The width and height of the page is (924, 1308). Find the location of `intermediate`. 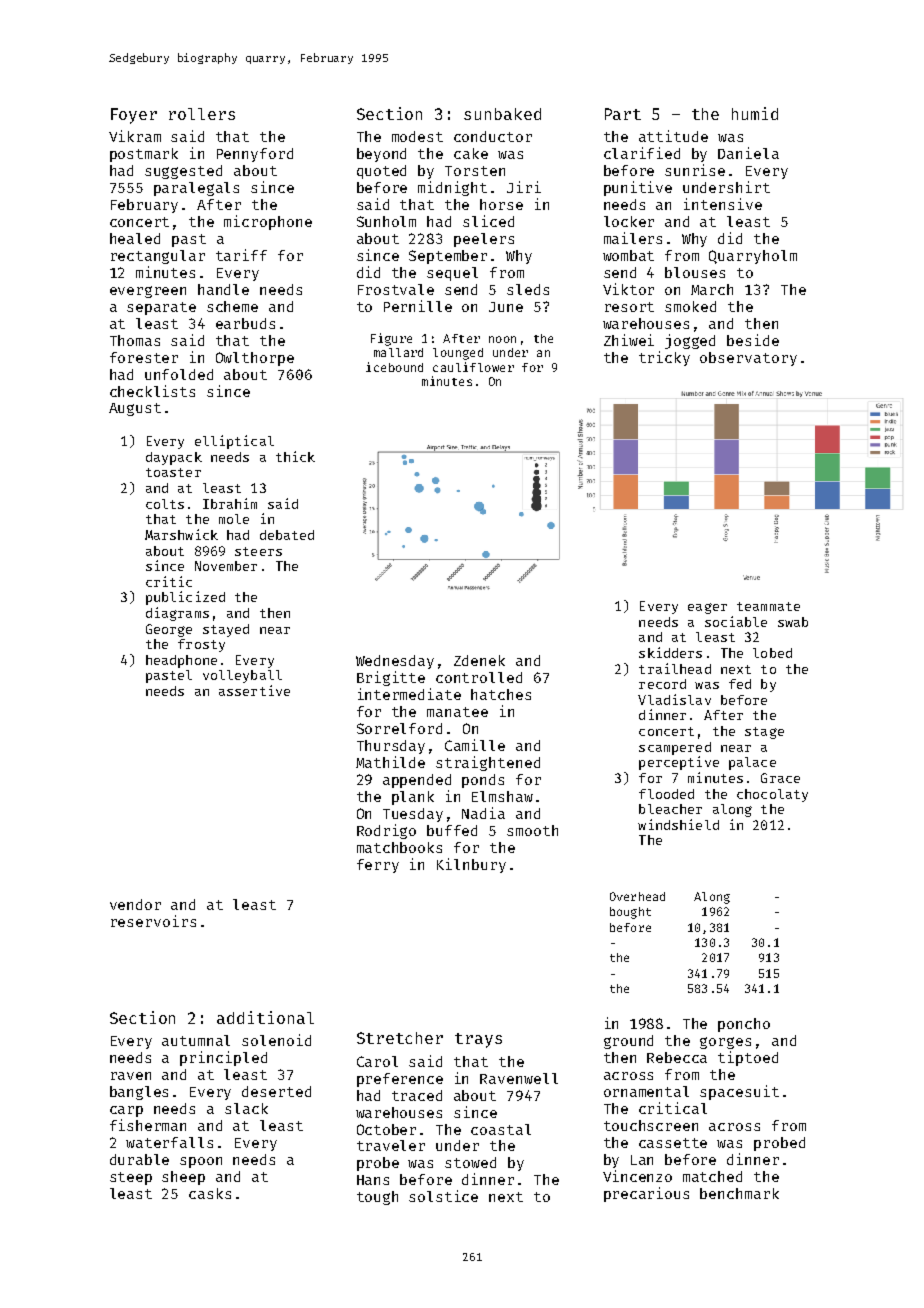

intermediate is located at coordinates (409, 694).
